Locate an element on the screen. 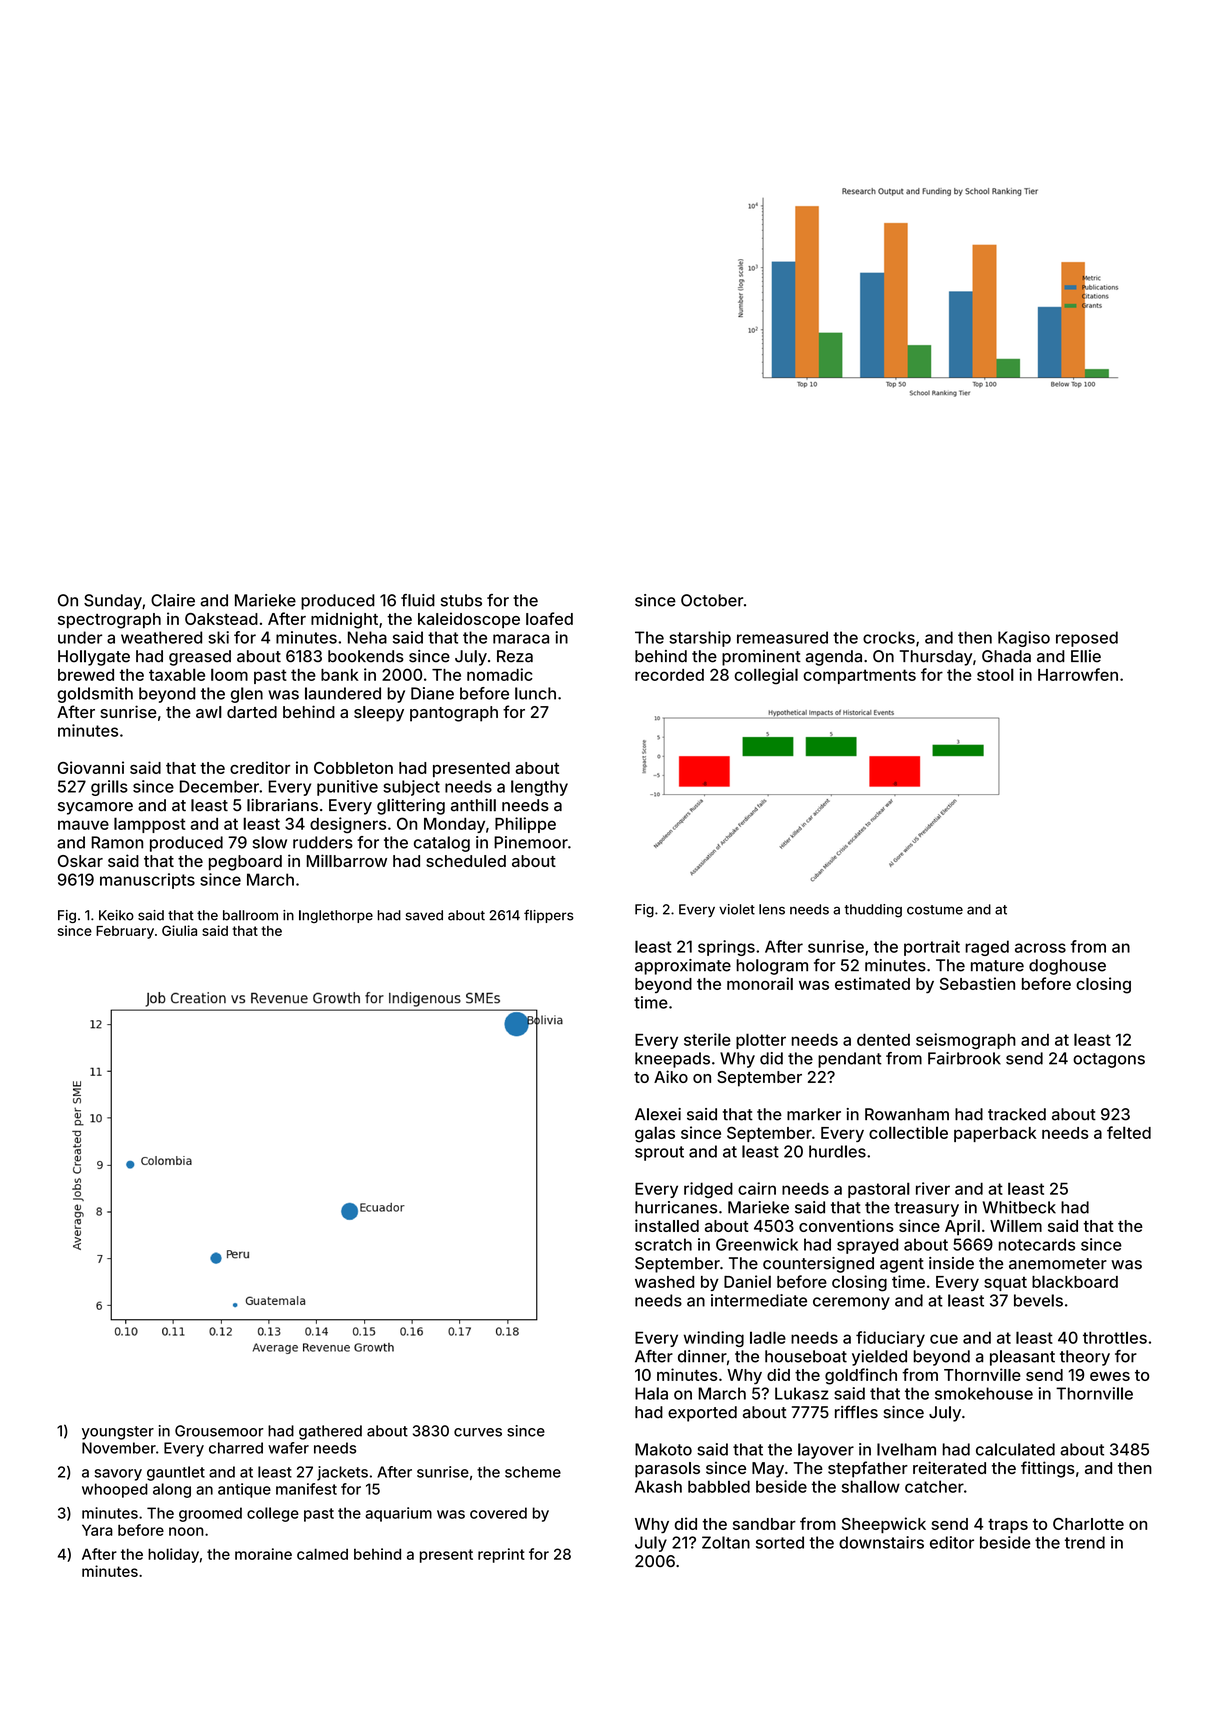  stool is located at coordinates (995, 674).
